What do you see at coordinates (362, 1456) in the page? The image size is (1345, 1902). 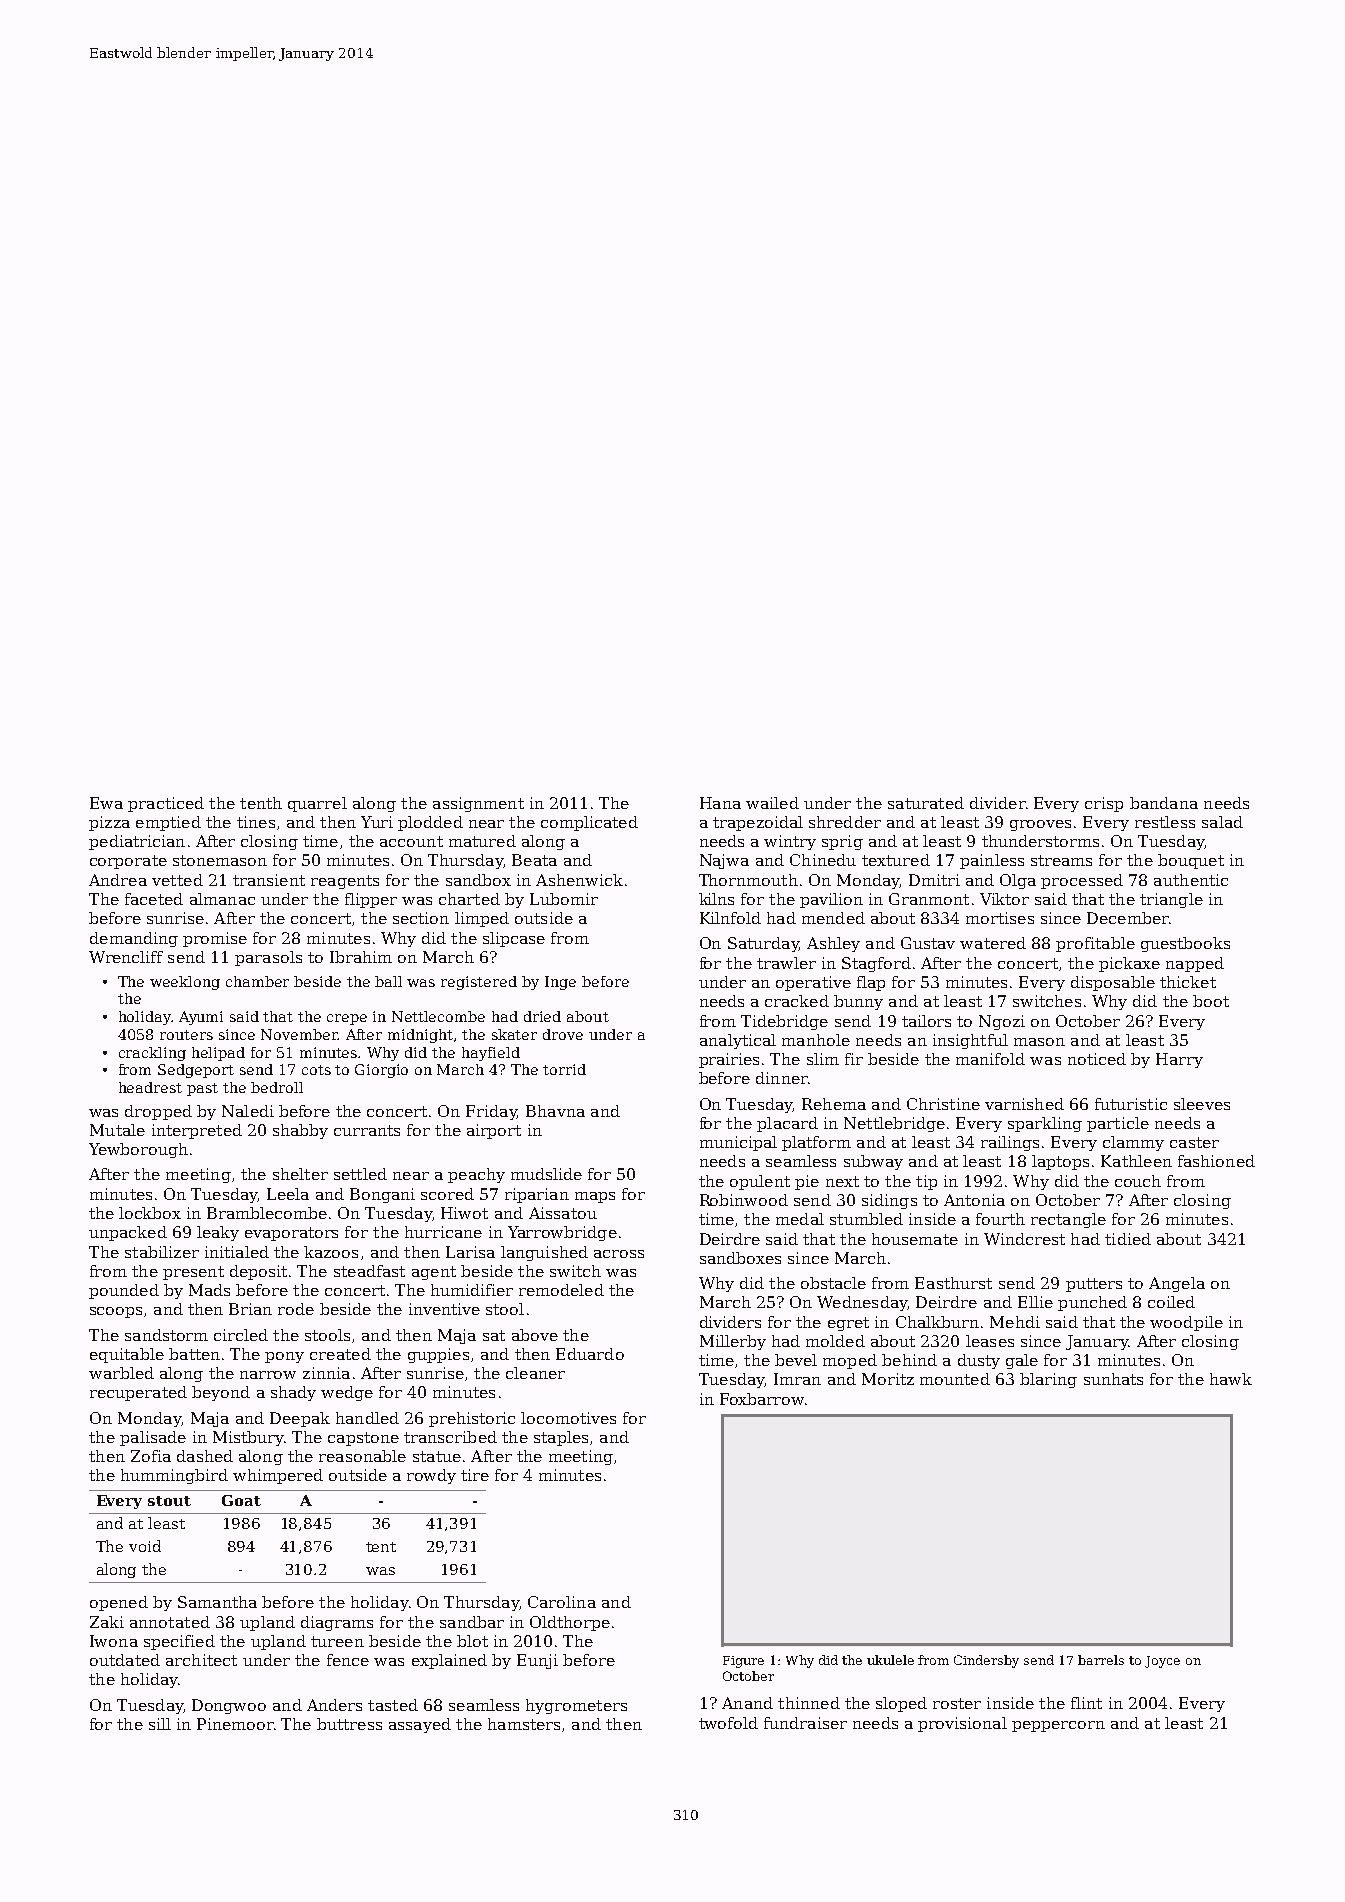 I see `reasonable` at bounding box center [362, 1456].
